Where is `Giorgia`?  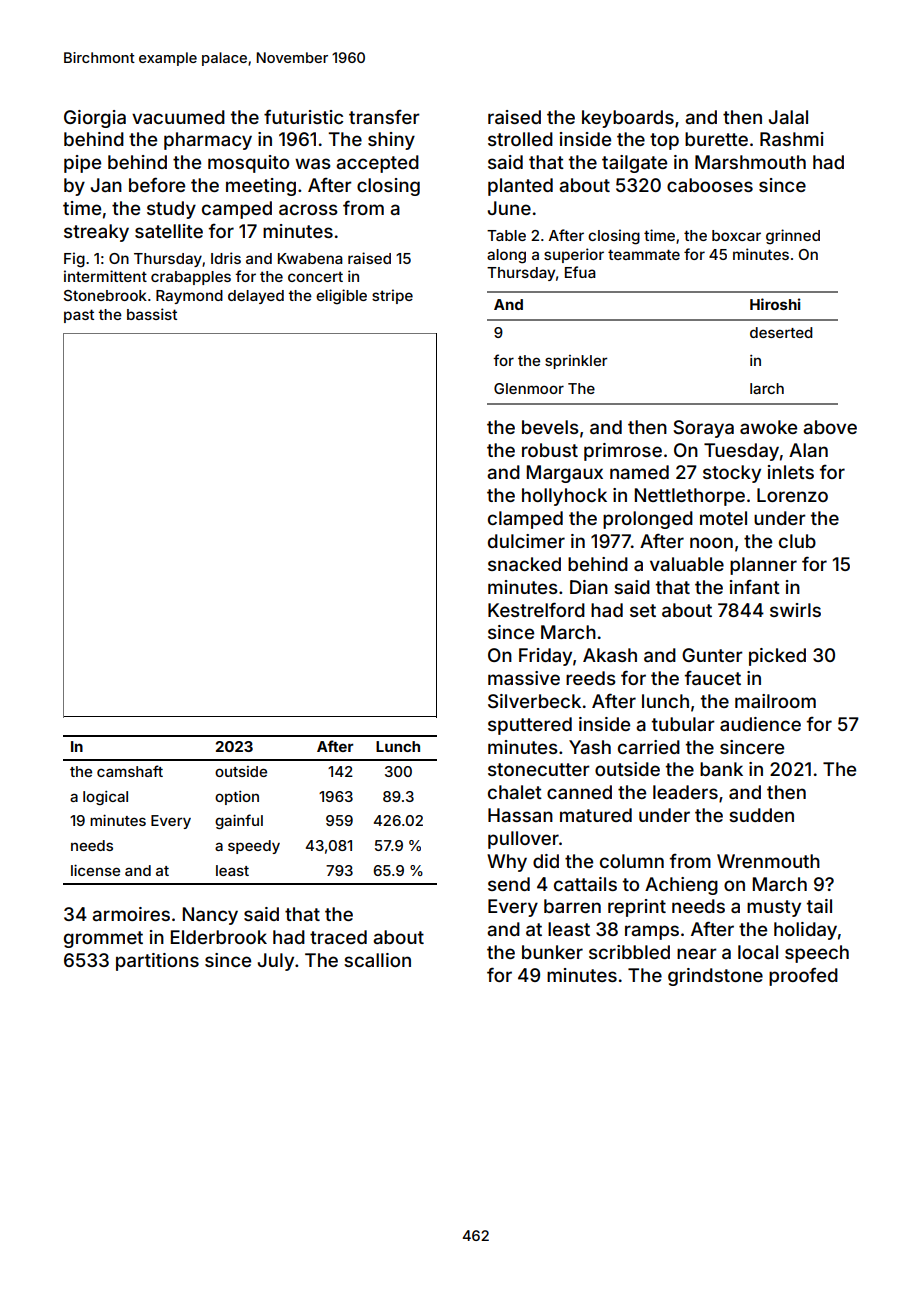 Giorgia is located at coordinates (95, 119).
